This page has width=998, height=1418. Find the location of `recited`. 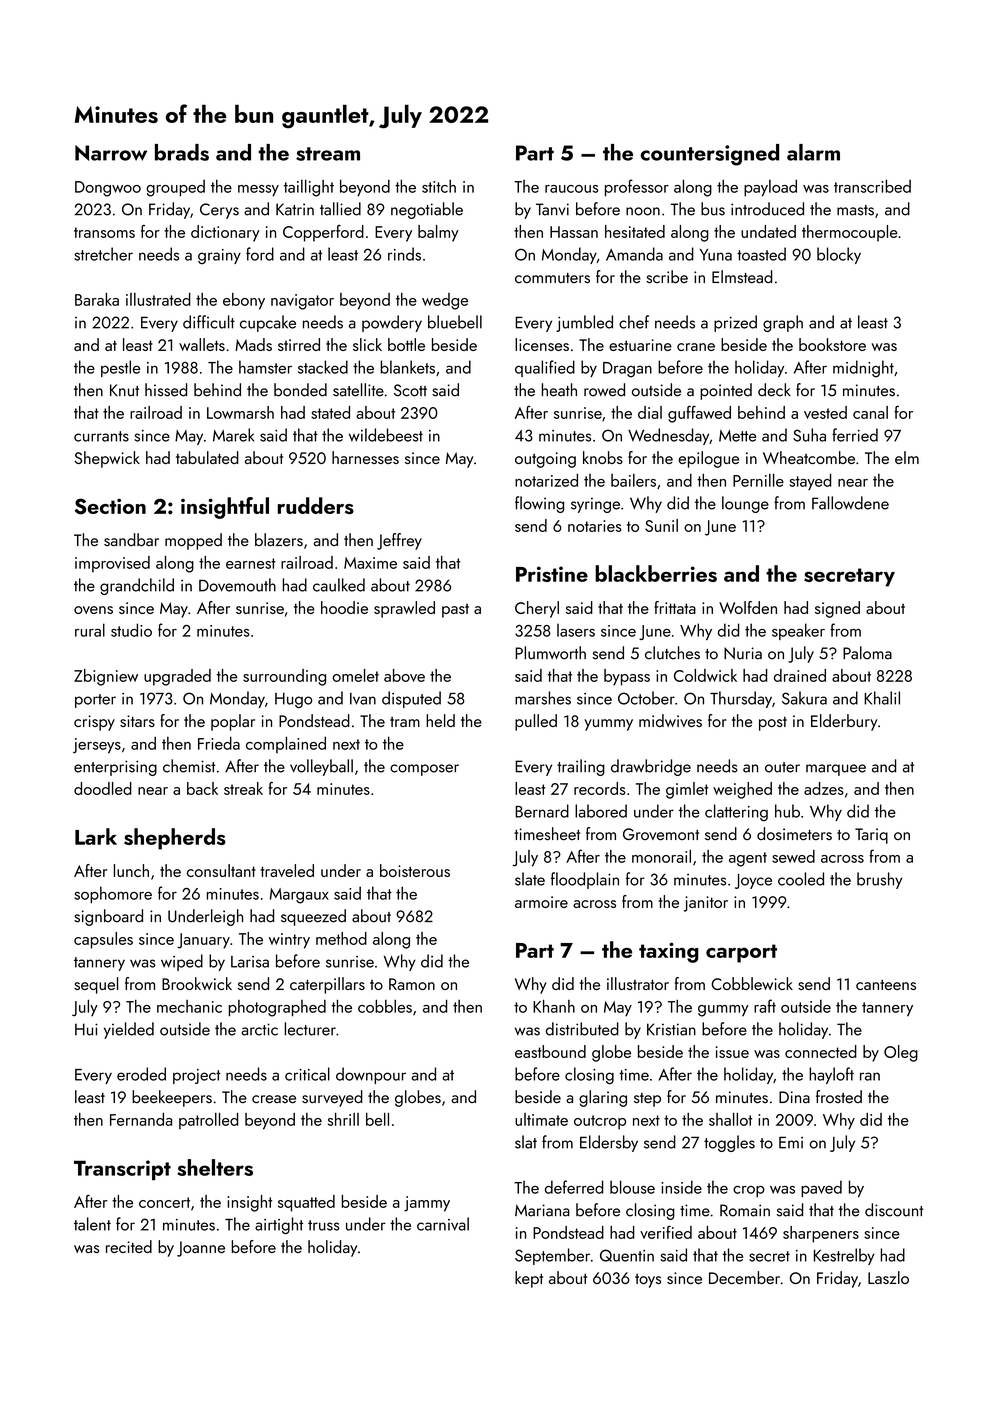

recited is located at coordinates (129, 1246).
